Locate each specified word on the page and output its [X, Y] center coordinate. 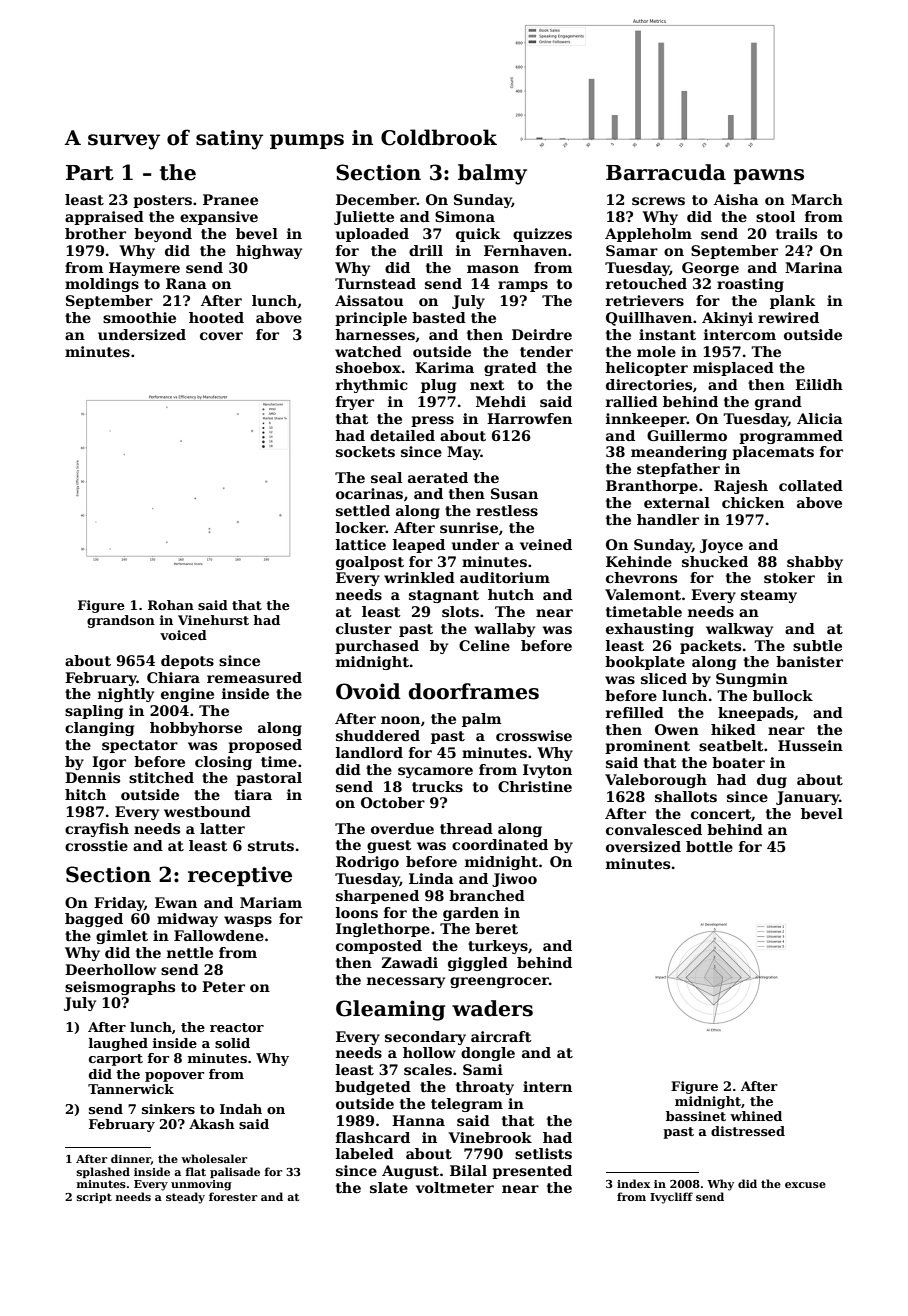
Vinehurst [213, 620]
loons [357, 912]
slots [460, 611]
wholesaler [214, 1158]
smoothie [139, 317]
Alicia [820, 418]
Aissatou [369, 300]
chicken [753, 502]
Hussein [810, 745]
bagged [94, 920]
